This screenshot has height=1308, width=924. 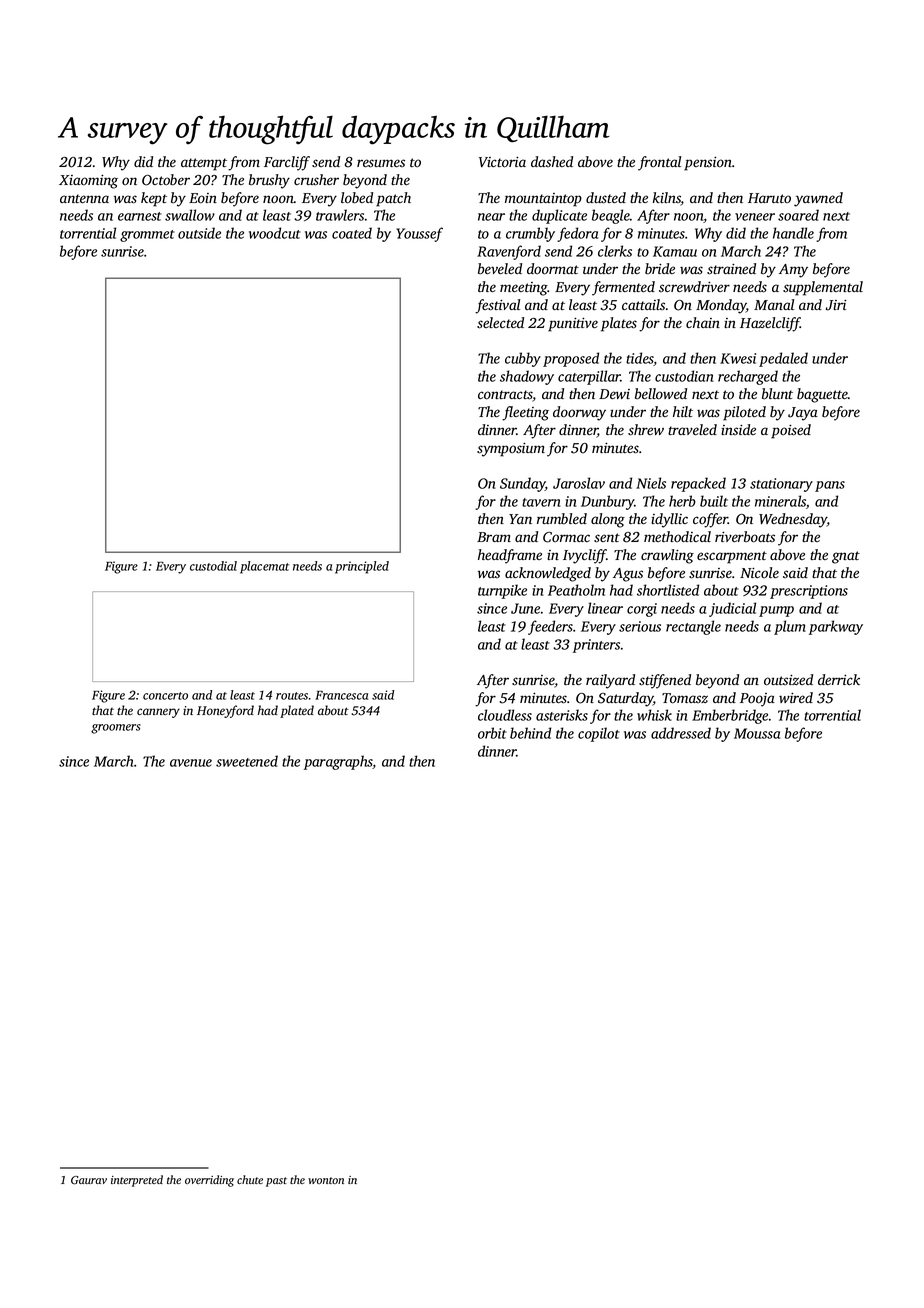 What do you see at coordinates (199, 233) in the screenshot?
I see `outside` at bounding box center [199, 233].
